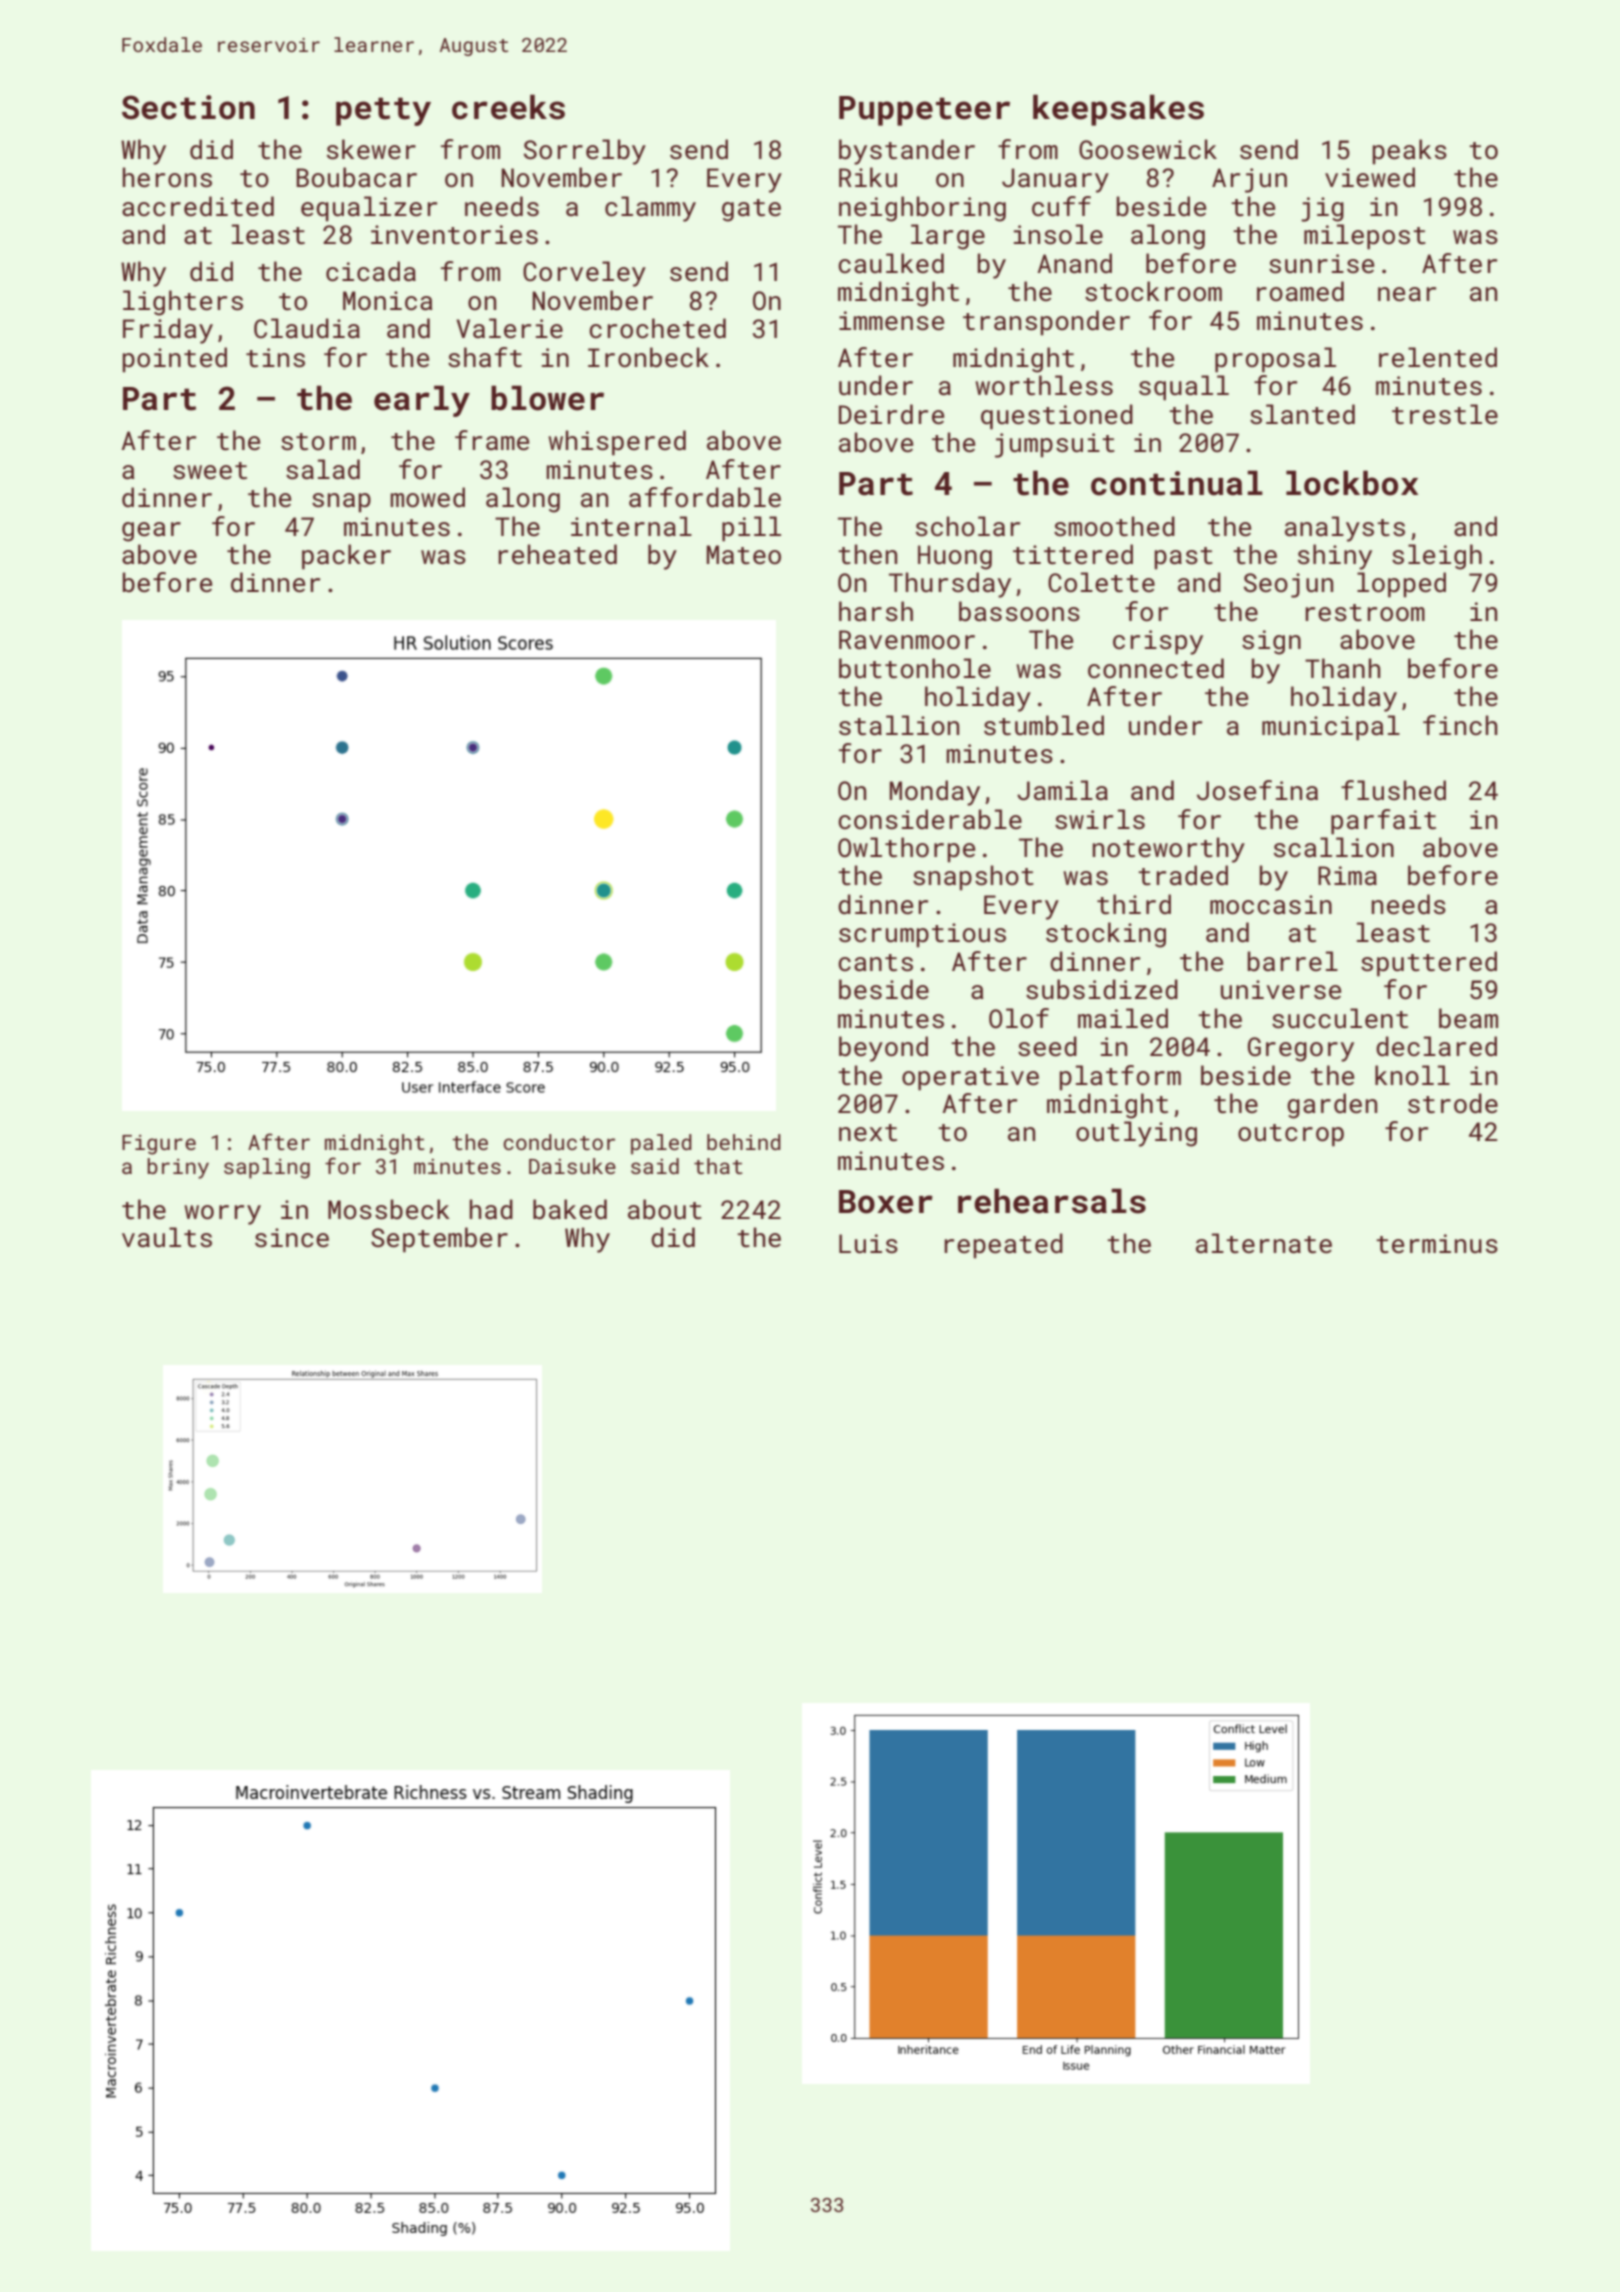 Image resolution: width=1620 pixels, height=2292 pixels. I want to click on knoll, so click(1412, 1075).
